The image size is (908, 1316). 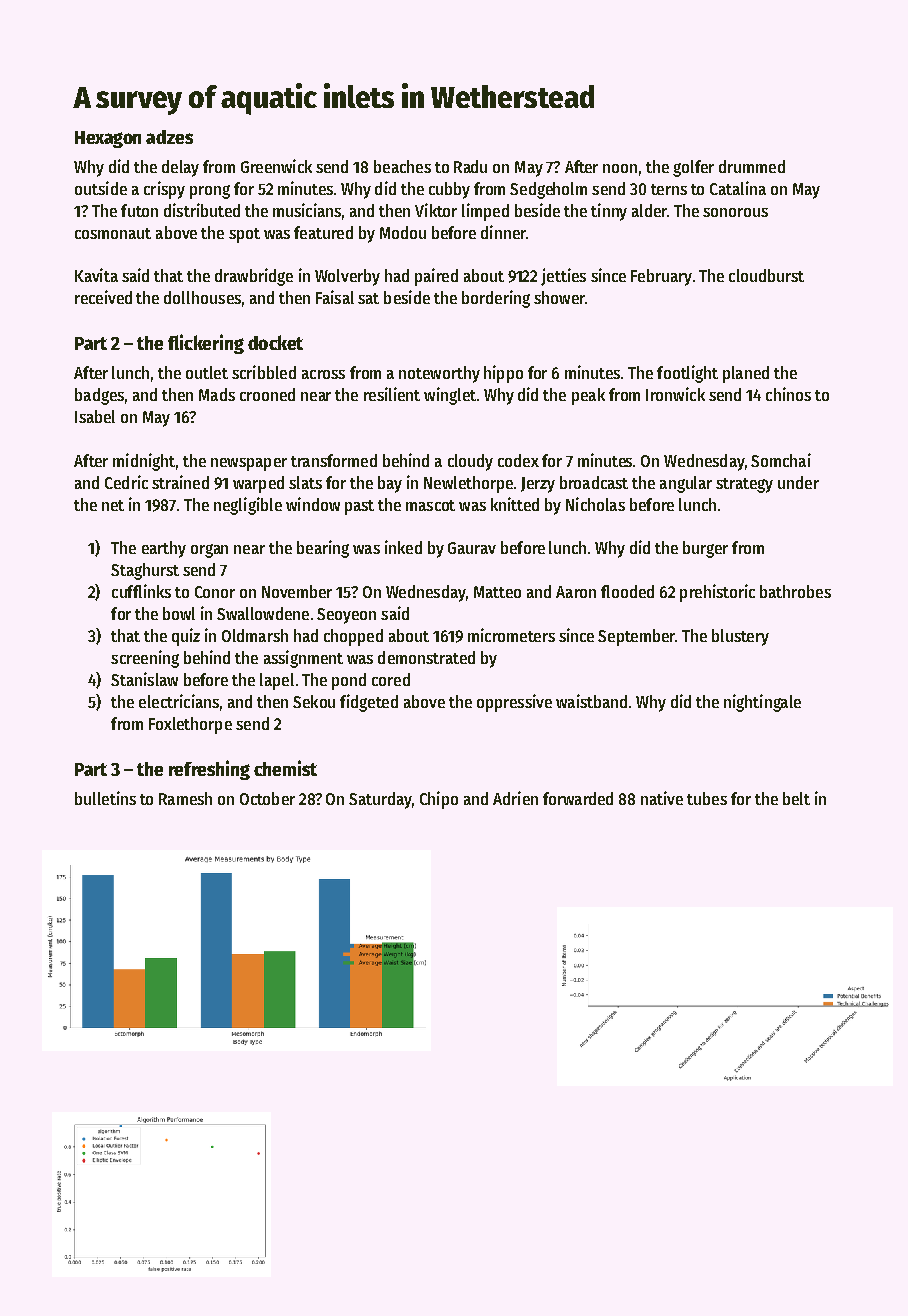 What do you see at coordinates (497, 592) in the screenshot?
I see `Matteo` at bounding box center [497, 592].
